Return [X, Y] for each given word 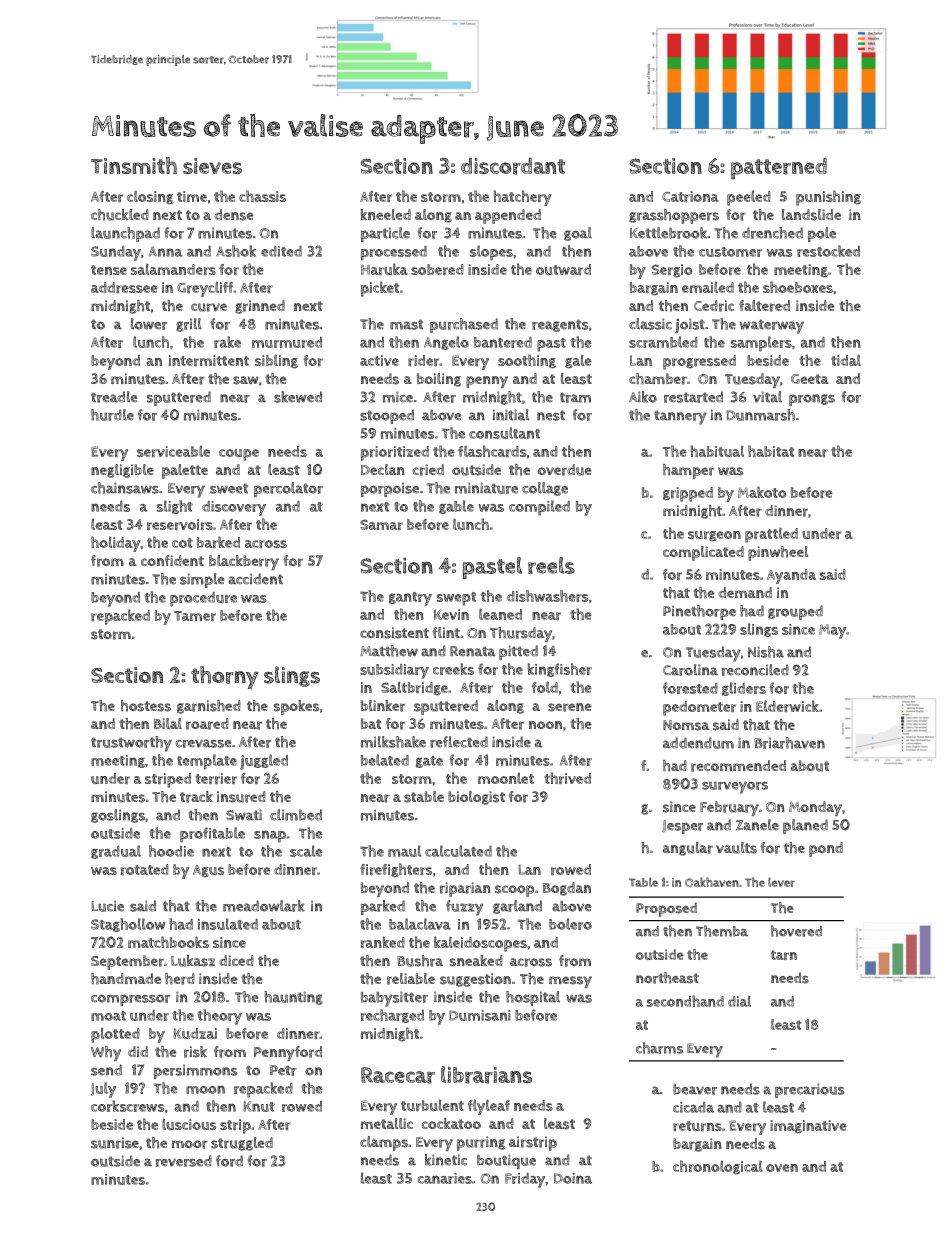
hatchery [523, 198]
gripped [688, 494]
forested [690, 688]
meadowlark [264, 906]
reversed [184, 1161]
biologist [476, 798]
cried [428, 470]
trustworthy [131, 744]
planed [805, 826]
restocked [828, 251]
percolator [288, 489]
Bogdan [567, 889]
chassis [262, 196]
